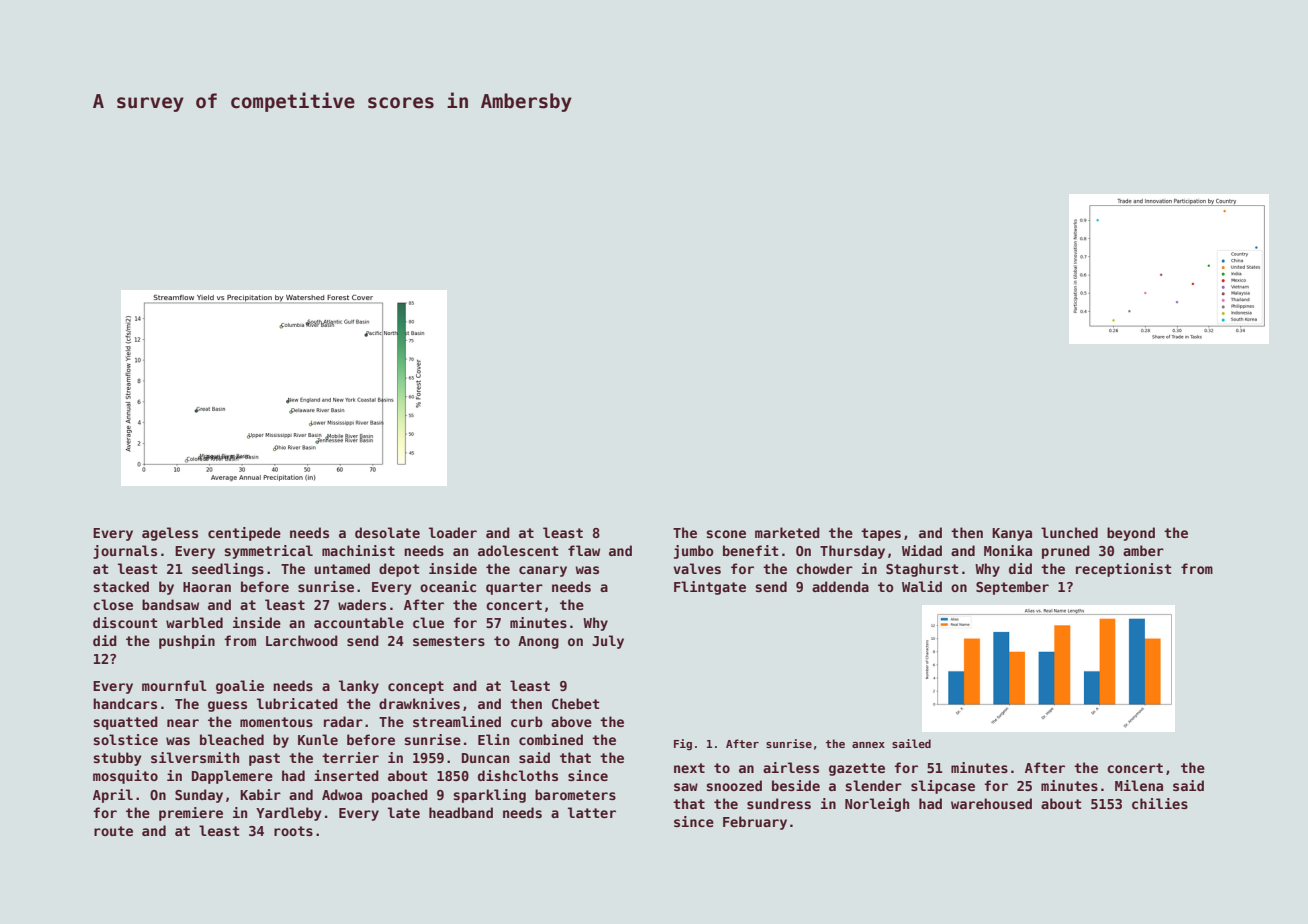 The image size is (1308, 924). I want to click on snoozed, so click(734, 785).
